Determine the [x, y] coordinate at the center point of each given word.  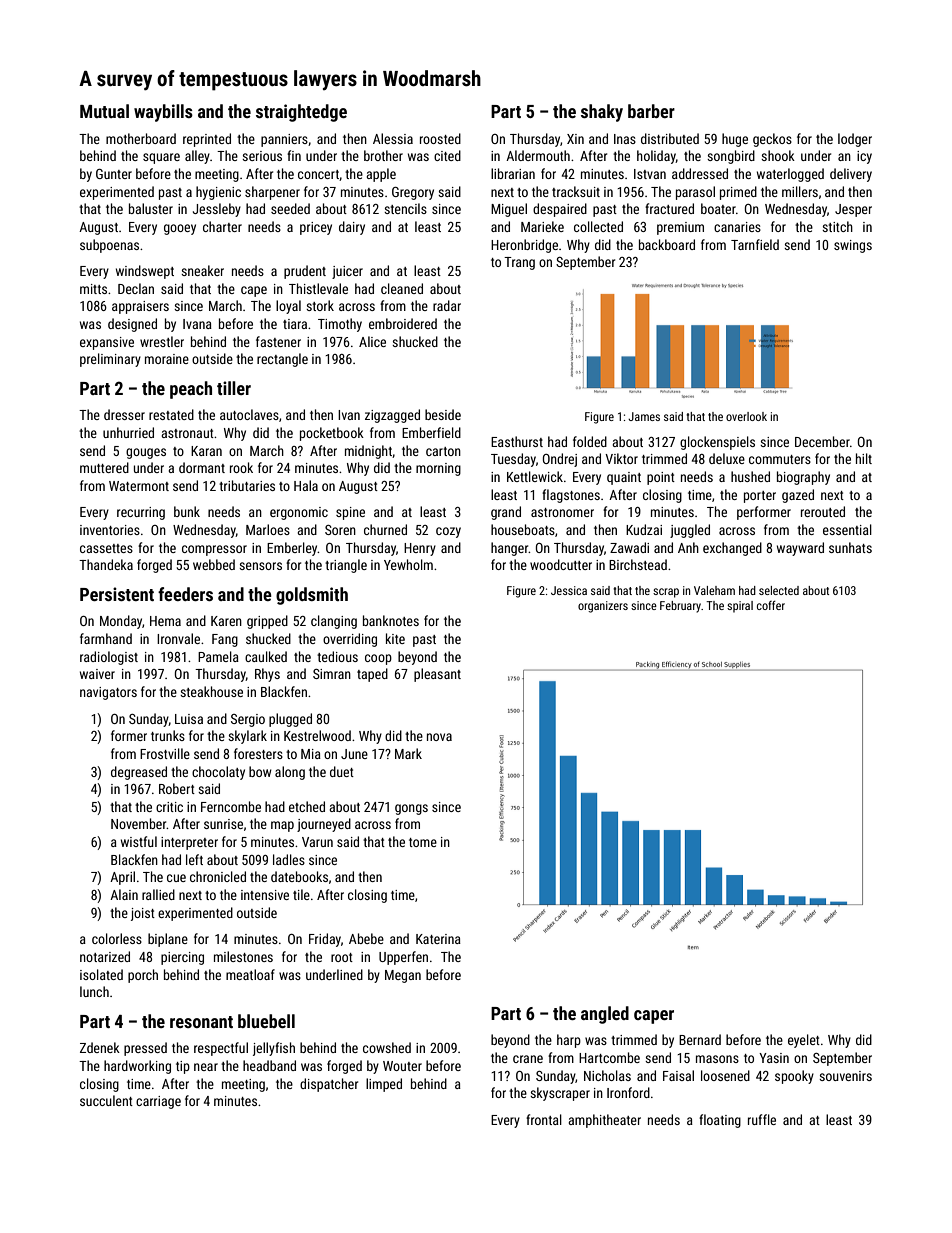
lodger [855, 140]
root [342, 957]
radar [447, 305]
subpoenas [109, 246]
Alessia [393, 138]
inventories [110, 530]
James [644, 416]
